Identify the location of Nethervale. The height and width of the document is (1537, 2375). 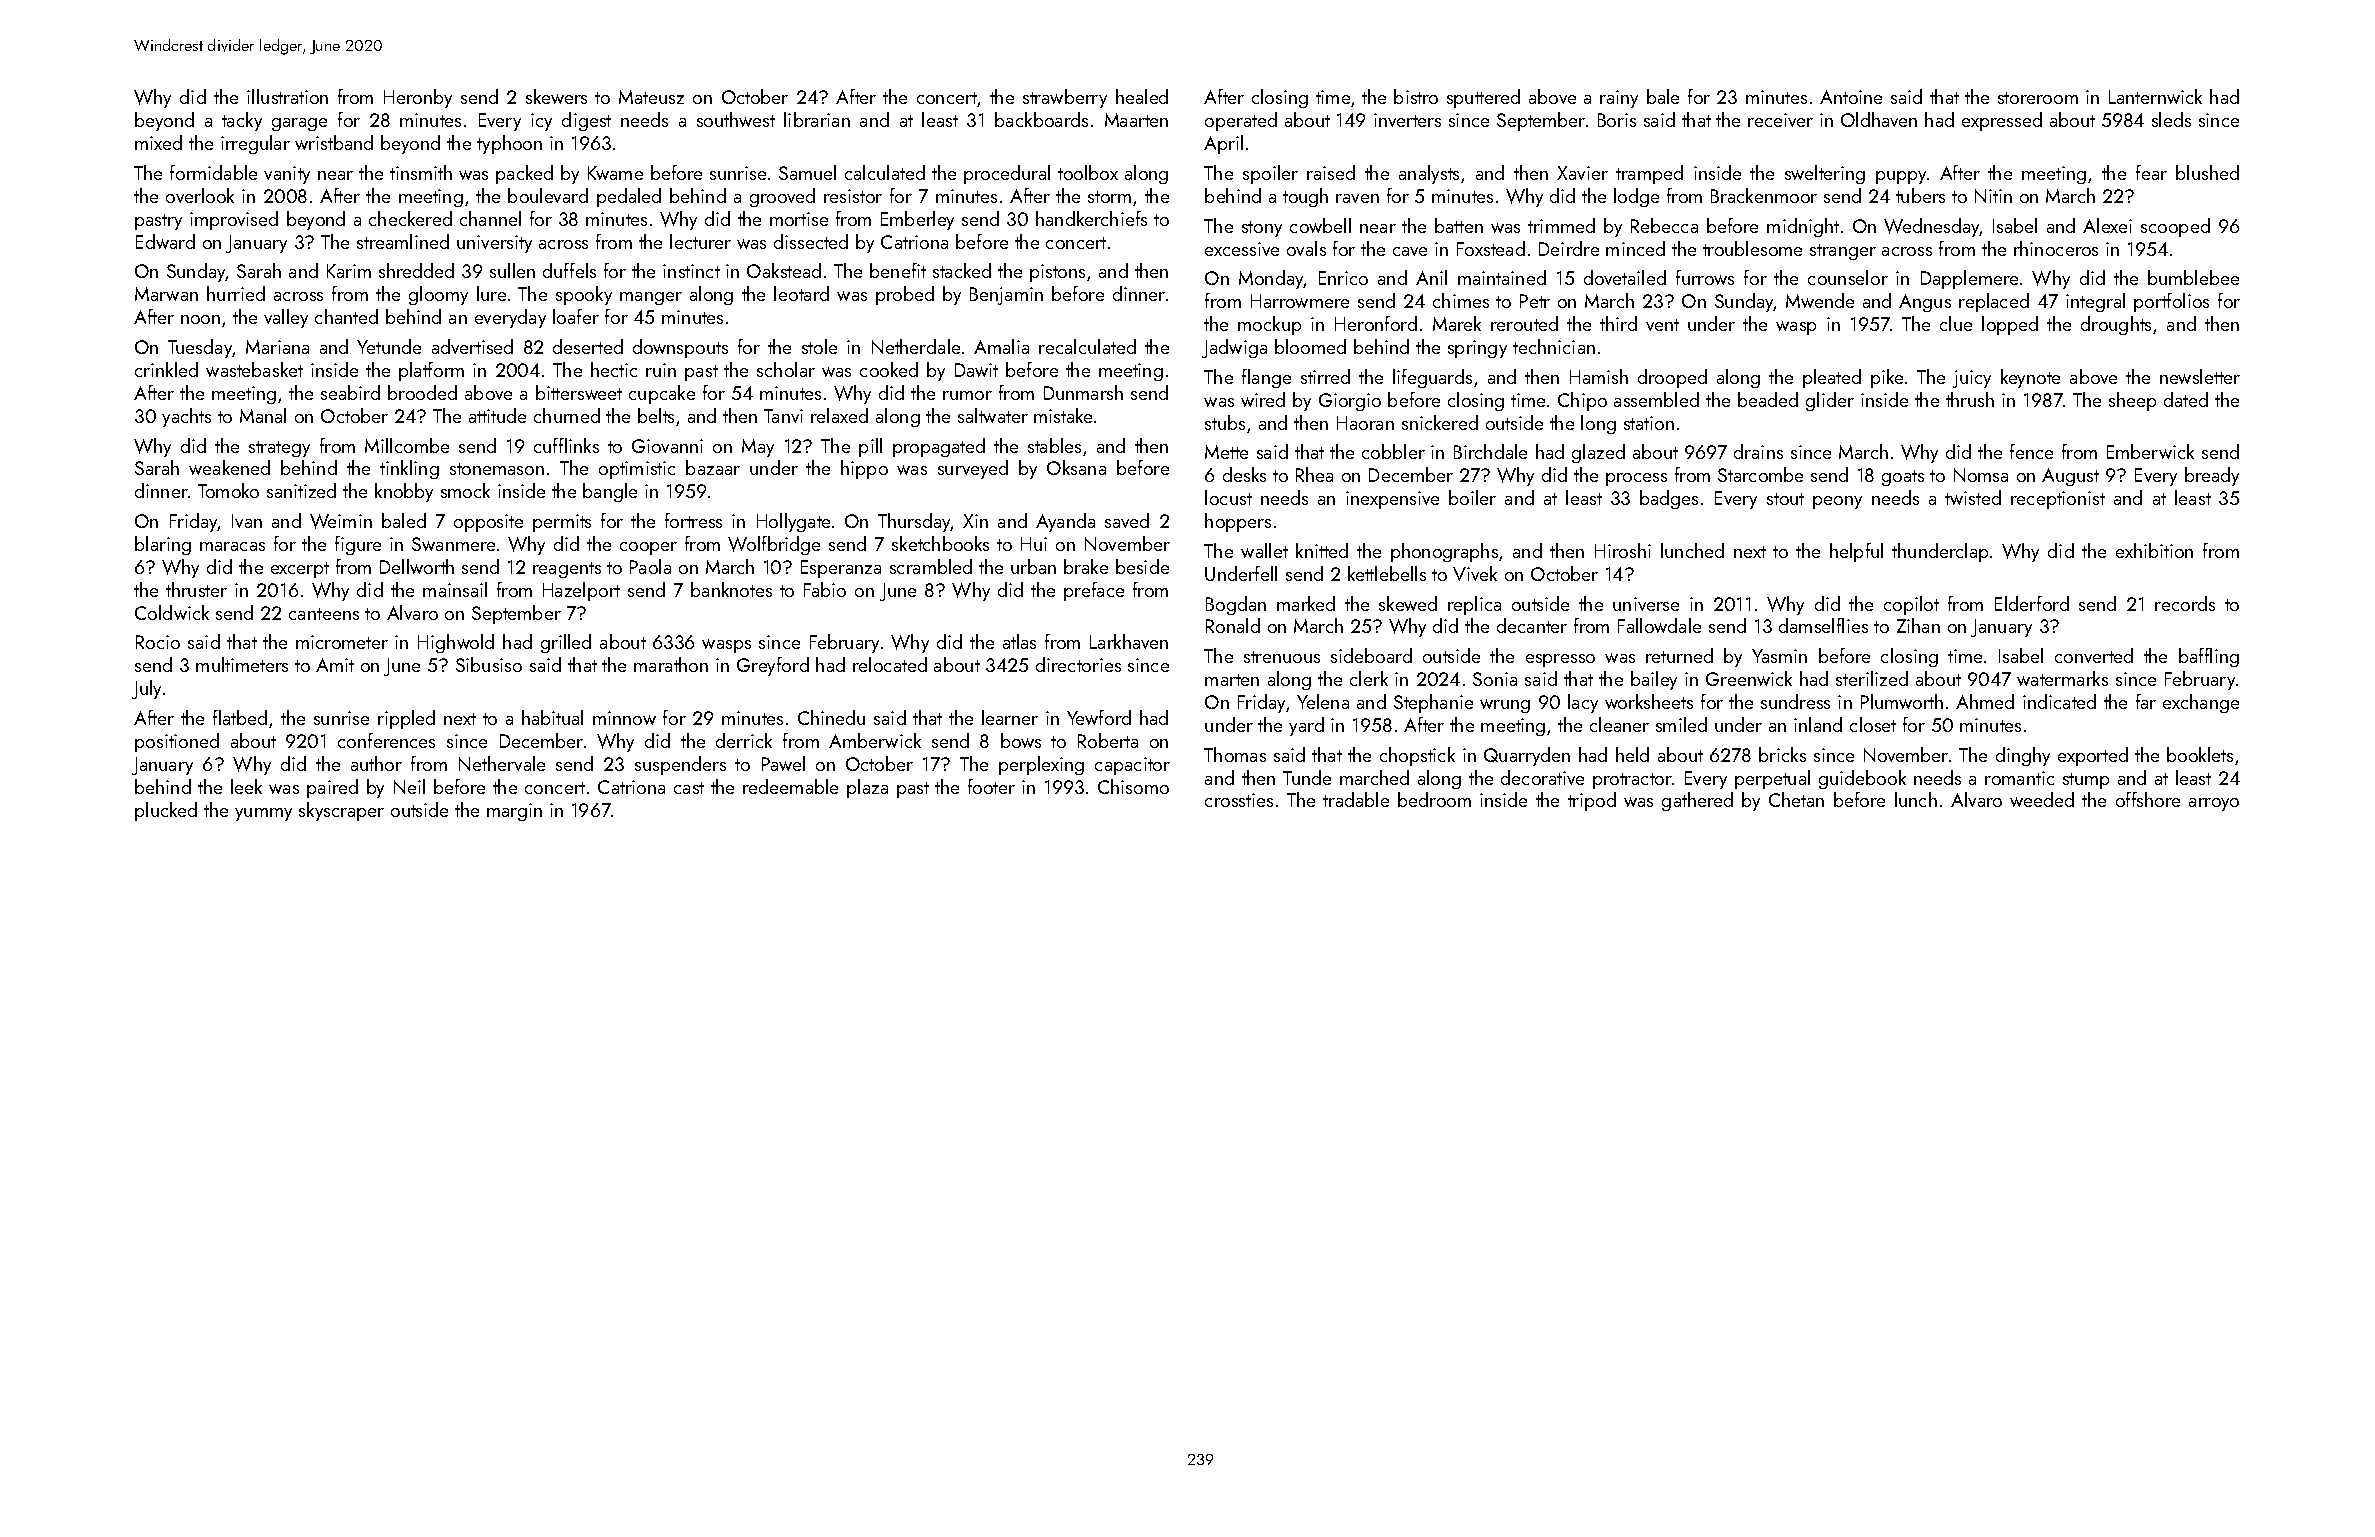
(502, 763).
